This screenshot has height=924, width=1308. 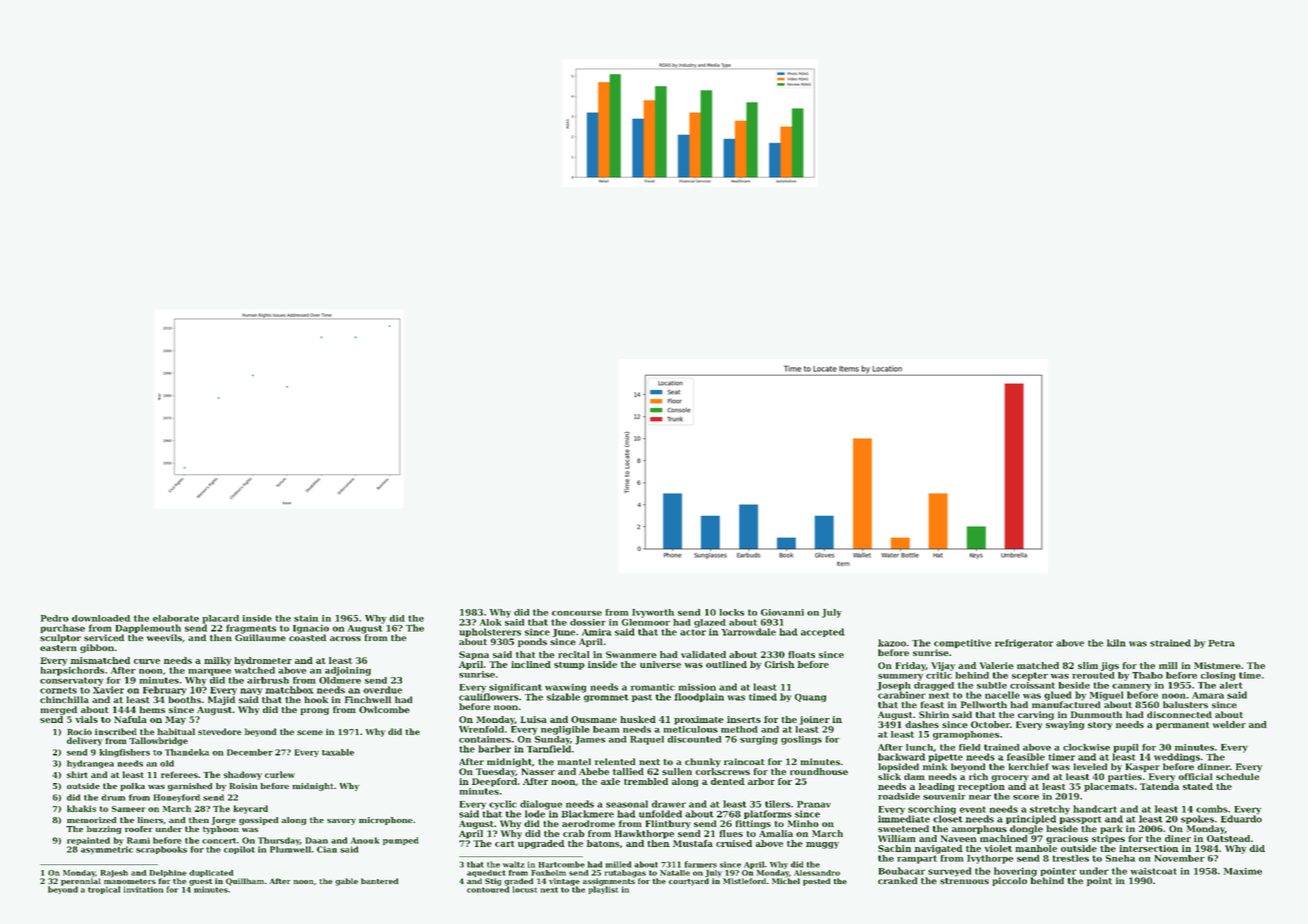 I want to click on shirt, so click(x=77, y=774).
